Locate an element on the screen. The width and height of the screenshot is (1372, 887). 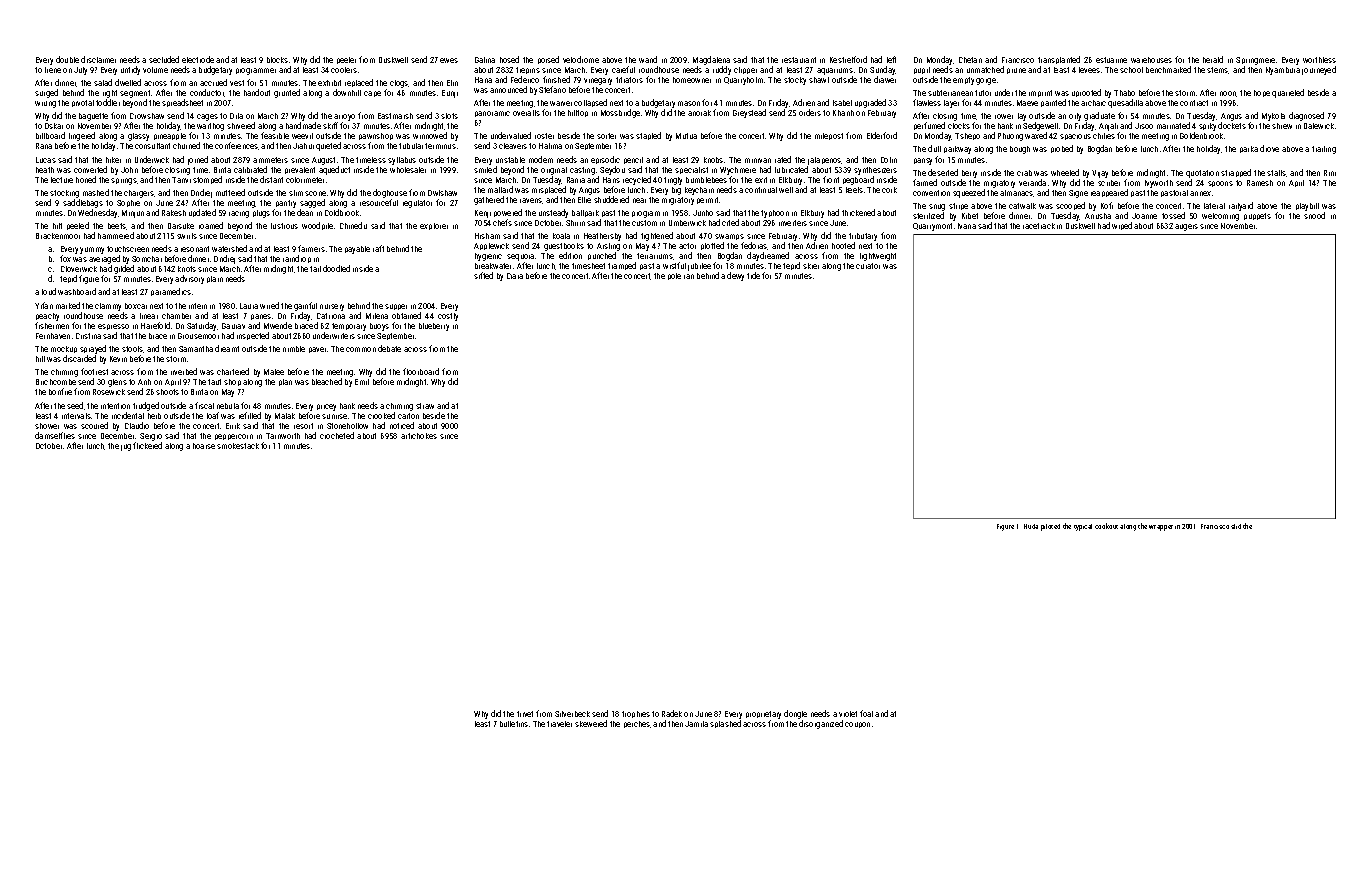
smokestack is located at coordinates (238, 446).
